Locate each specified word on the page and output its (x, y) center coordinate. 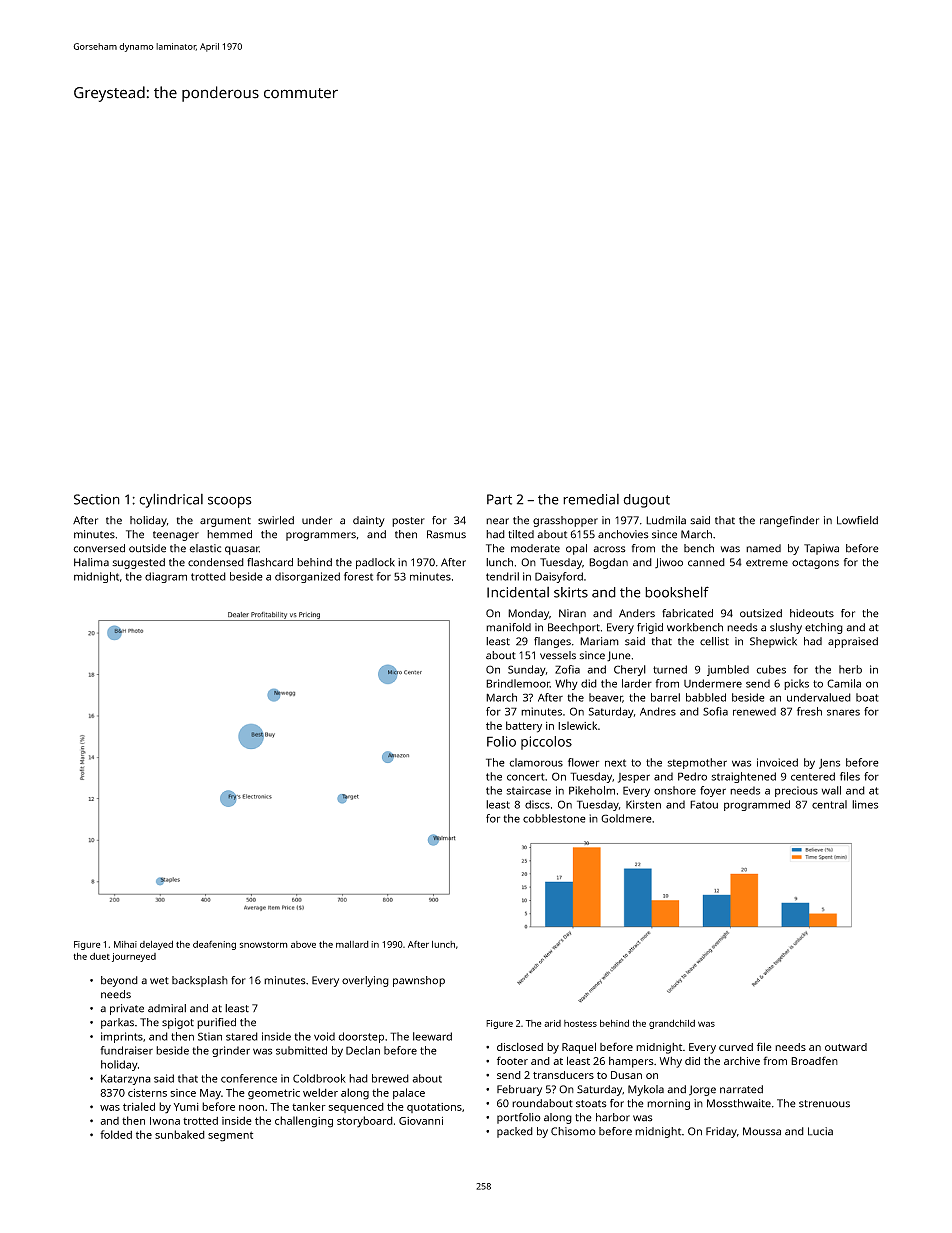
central (829, 804)
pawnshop (419, 981)
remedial (591, 499)
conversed (99, 548)
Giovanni (421, 1121)
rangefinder (789, 521)
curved (736, 1047)
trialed (139, 1106)
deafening (214, 945)
